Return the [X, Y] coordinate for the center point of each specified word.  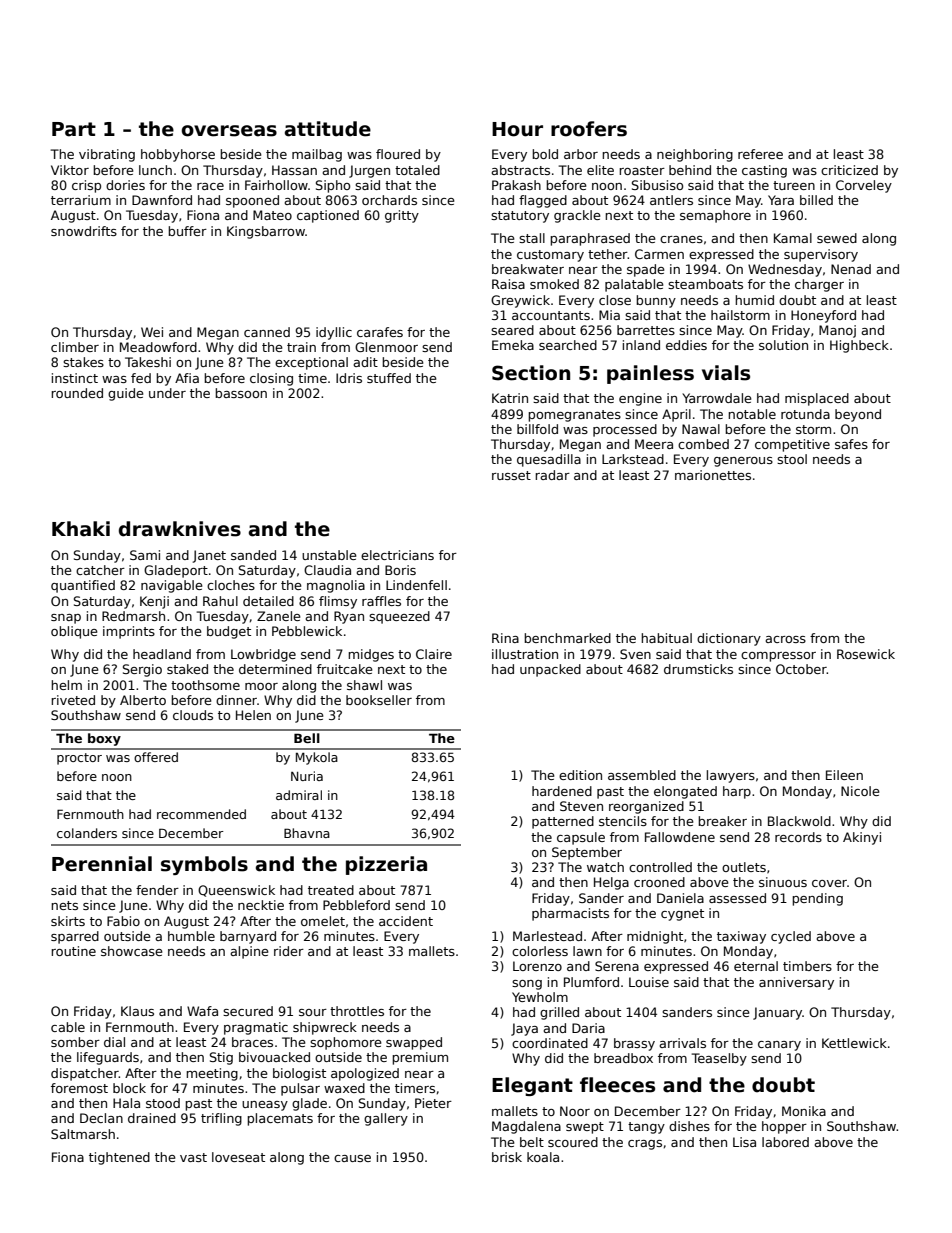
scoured [573, 1142]
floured [398, 154]
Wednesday [785, 270]
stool [792, 459]
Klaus [137, 1011]
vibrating [107, 155]
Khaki [81, 529]
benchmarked [567, 638]
